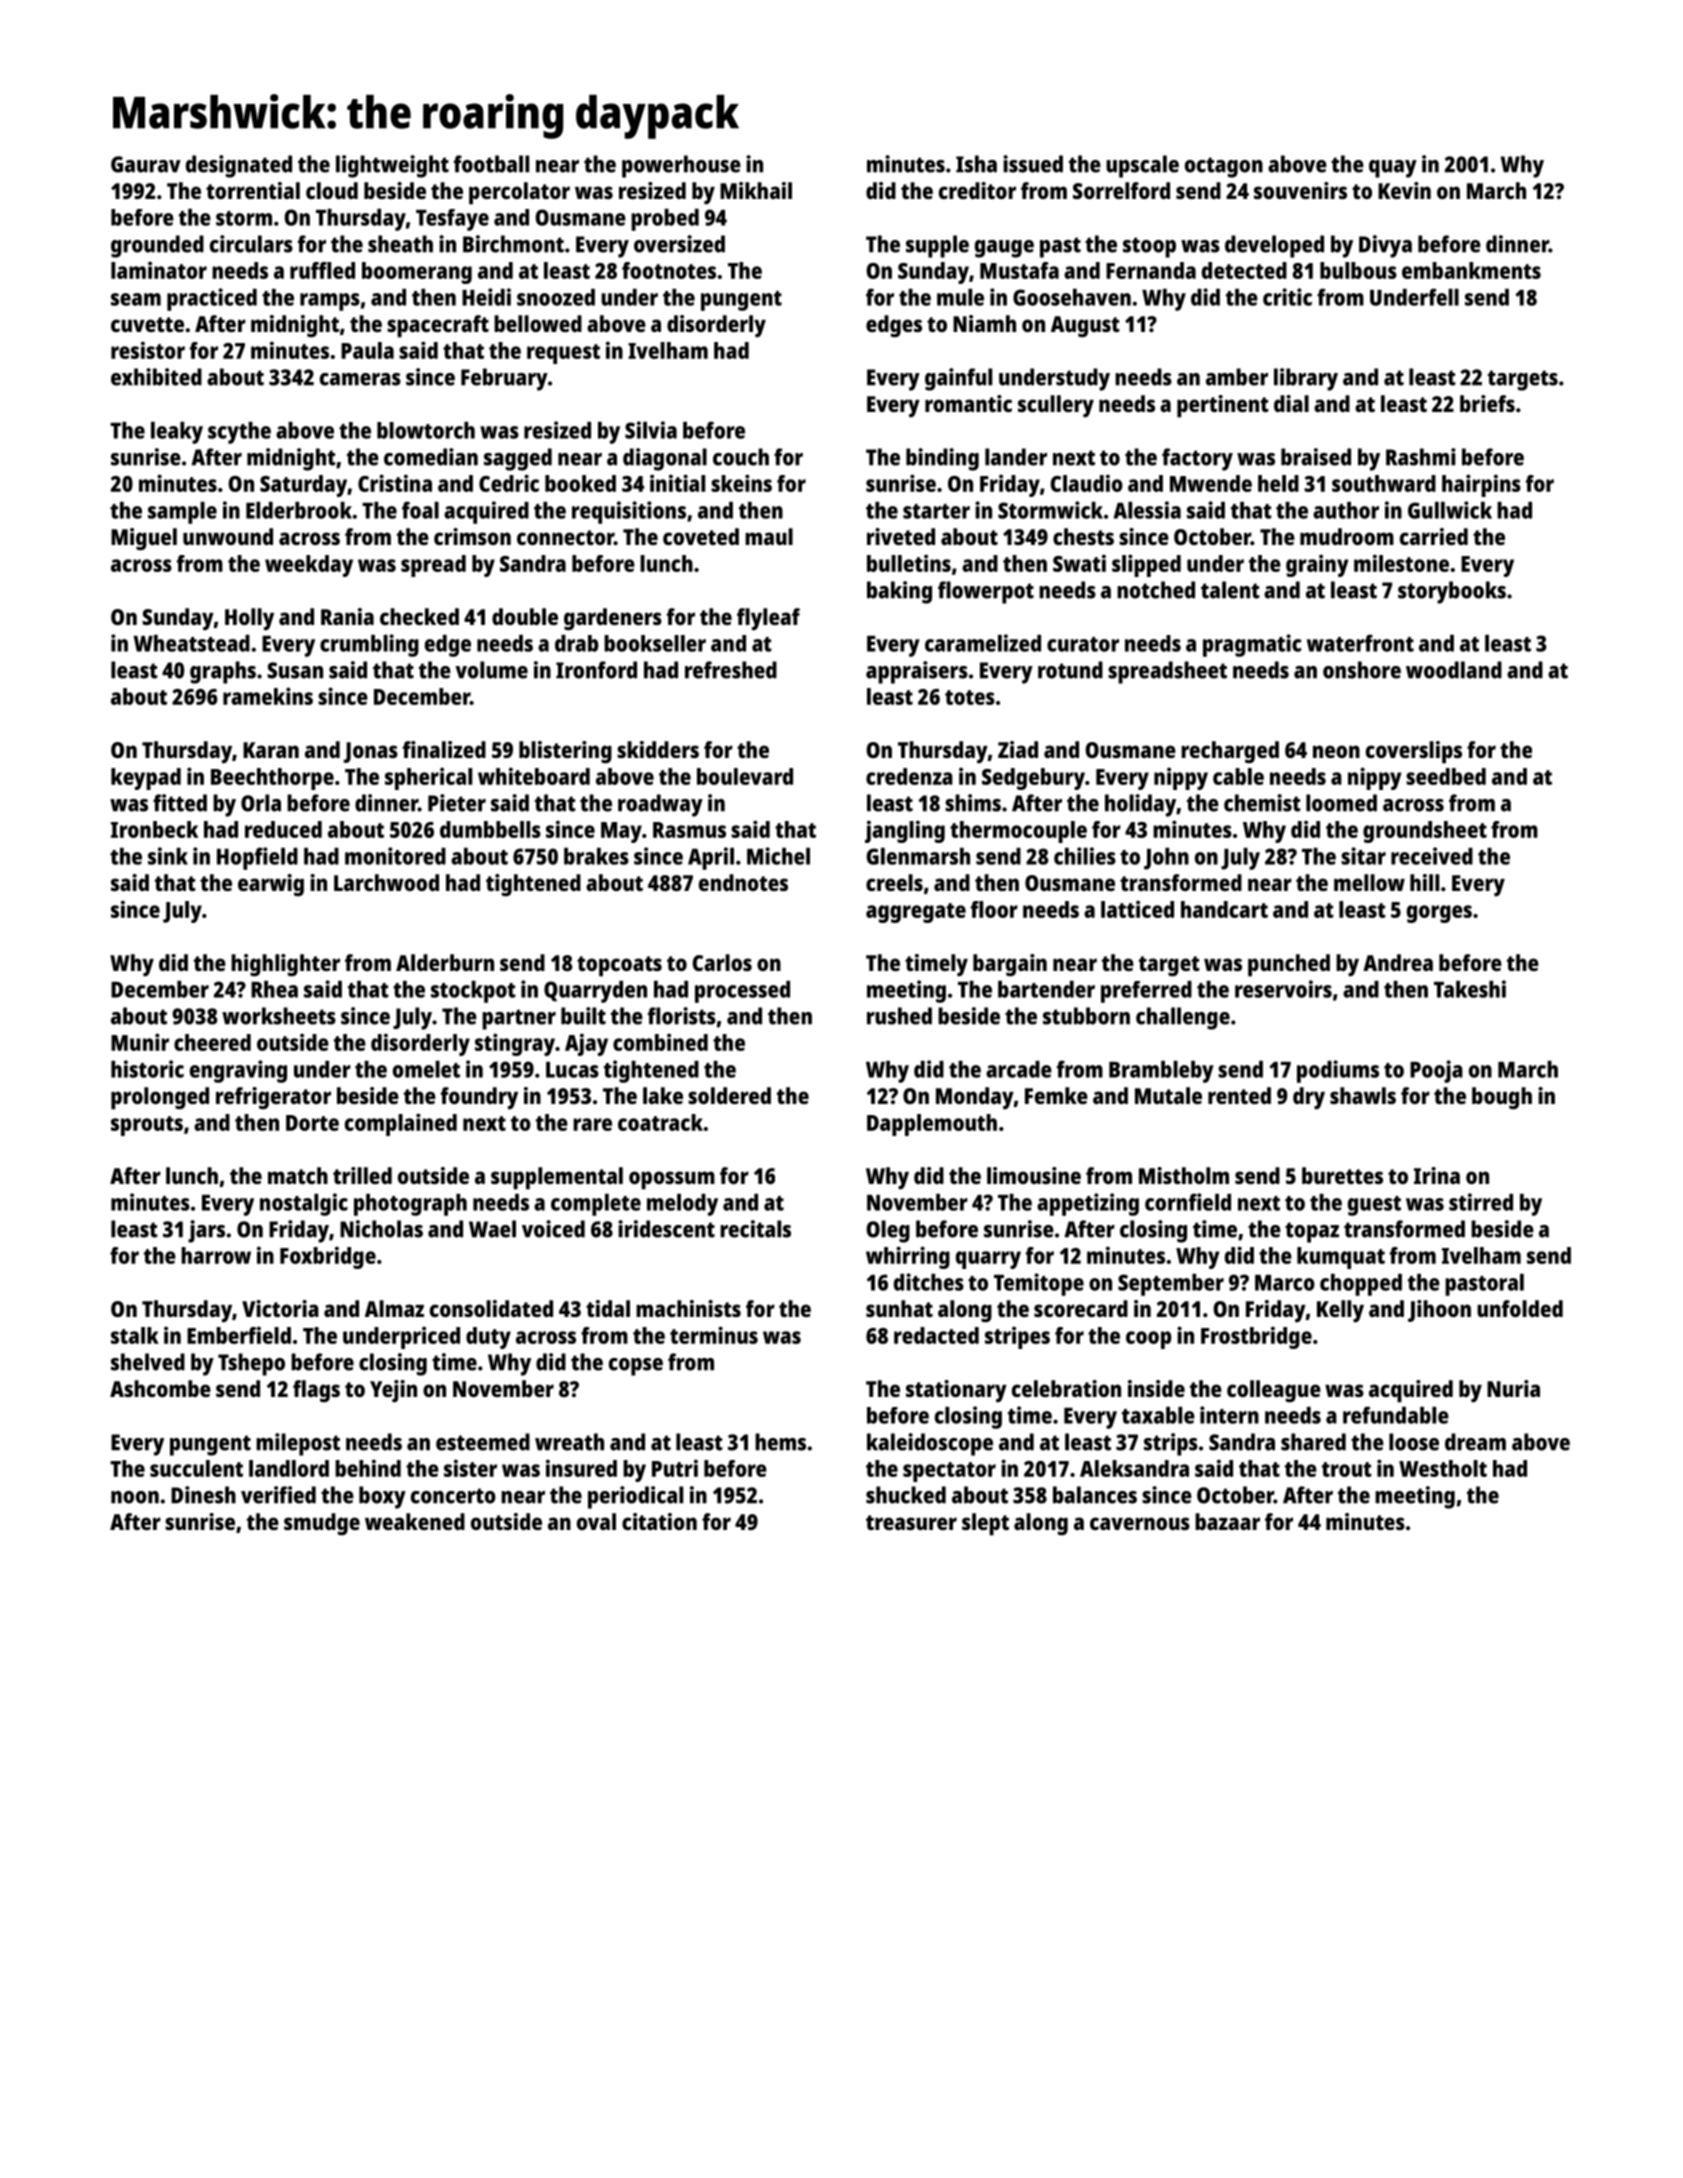 The image size is (1683, 2178). I want to click on octagon, so click(1224, 167).
